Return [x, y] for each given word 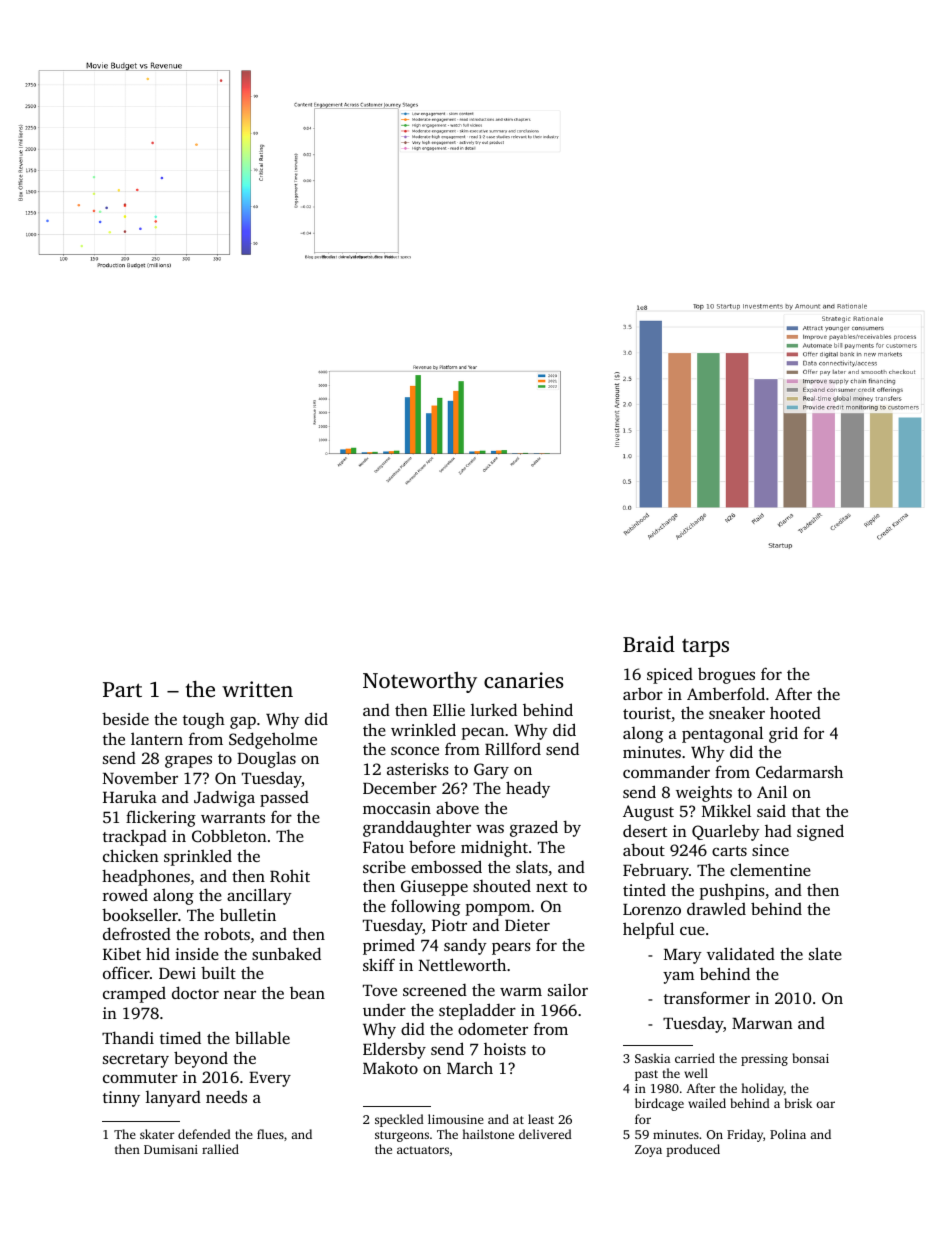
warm [521, 991]
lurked [494, 709]
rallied [220, 1149]
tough [204, 720]
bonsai [810, 1058]
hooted [795, 712]
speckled [399, 1120]
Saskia [652, 1058]
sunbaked [286, 953]
